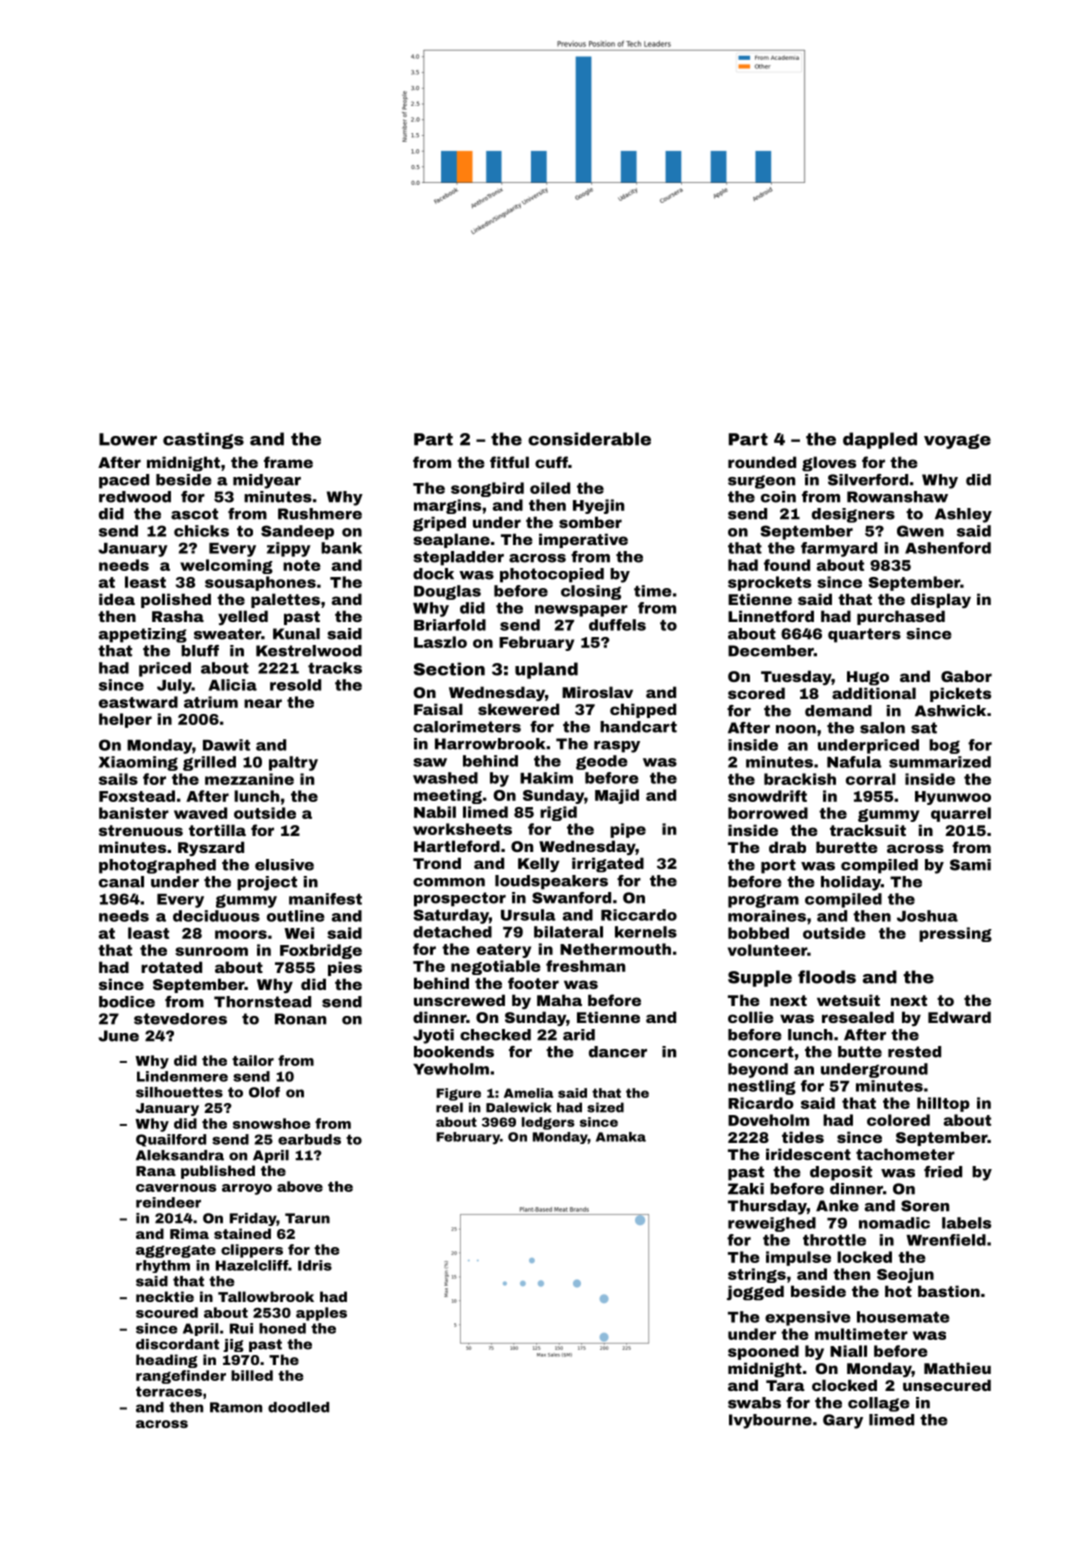  What do you see at coordinates (590, 522) in the page?
I see `somber` at bounding box center [590, 522].
